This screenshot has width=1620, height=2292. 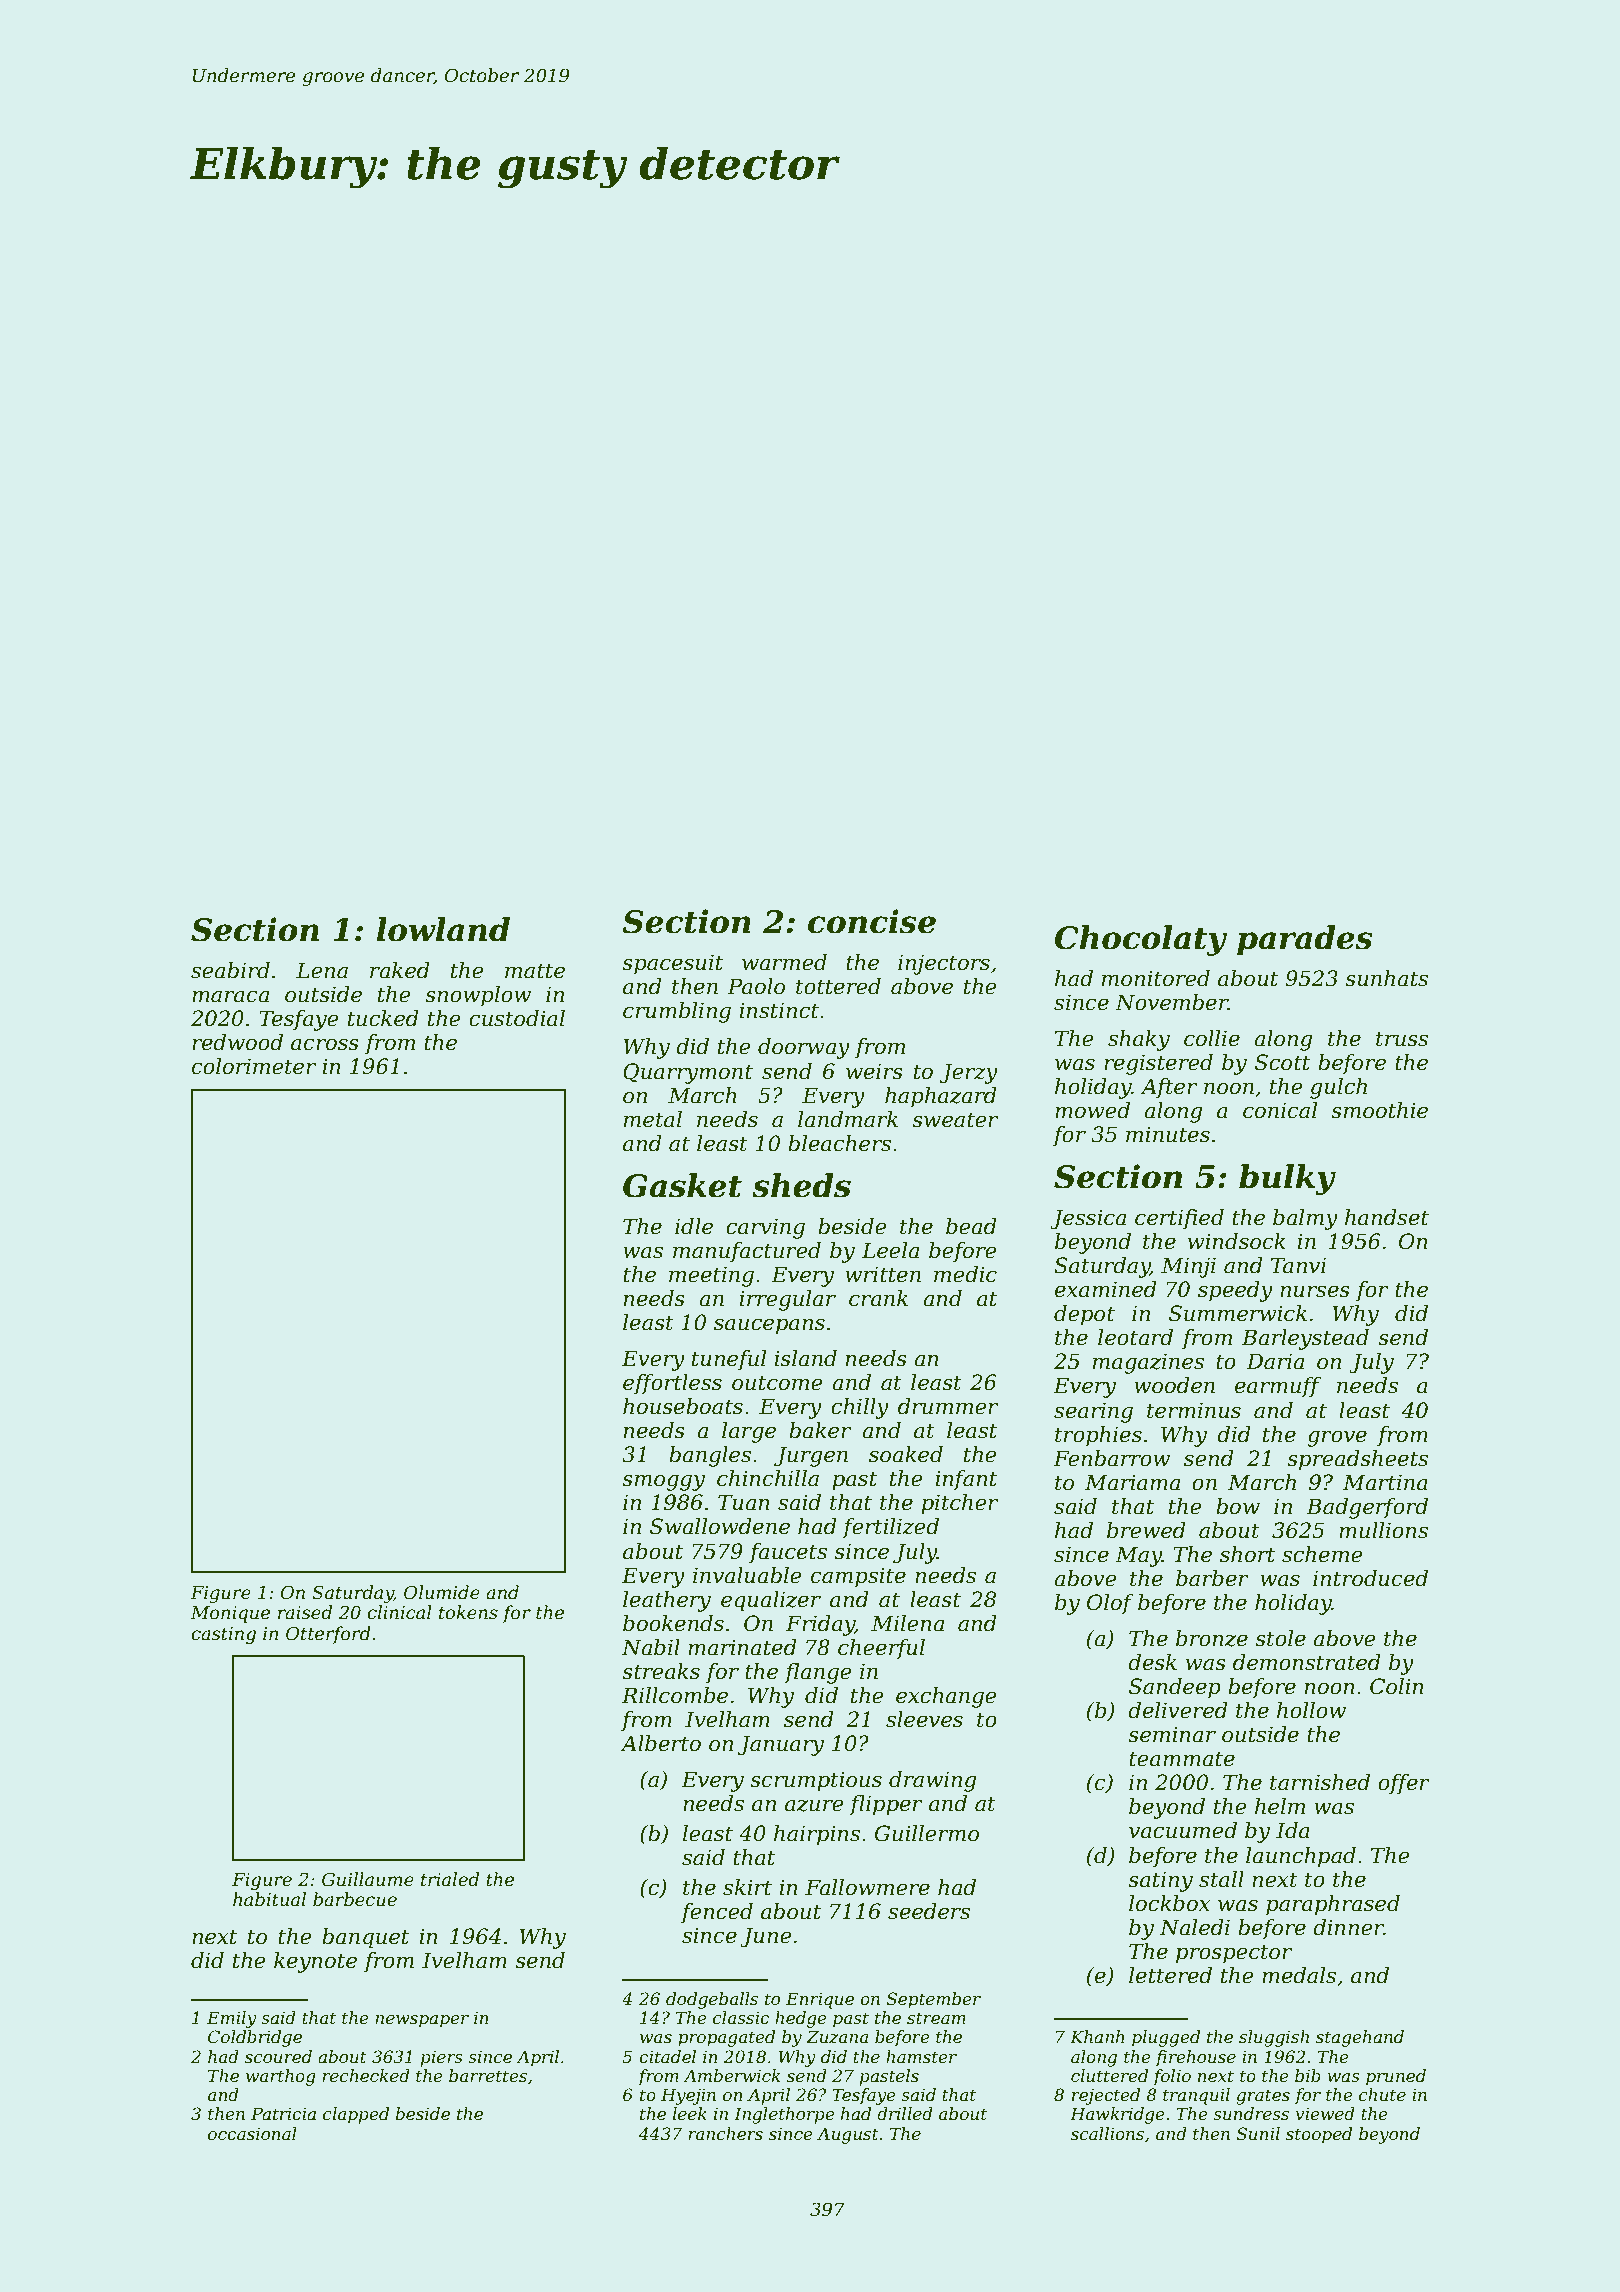 What do you see at coordinates (1379, 1110) in the screenshot?
I see `smoothie` at bounding box center [1379, 1110].
